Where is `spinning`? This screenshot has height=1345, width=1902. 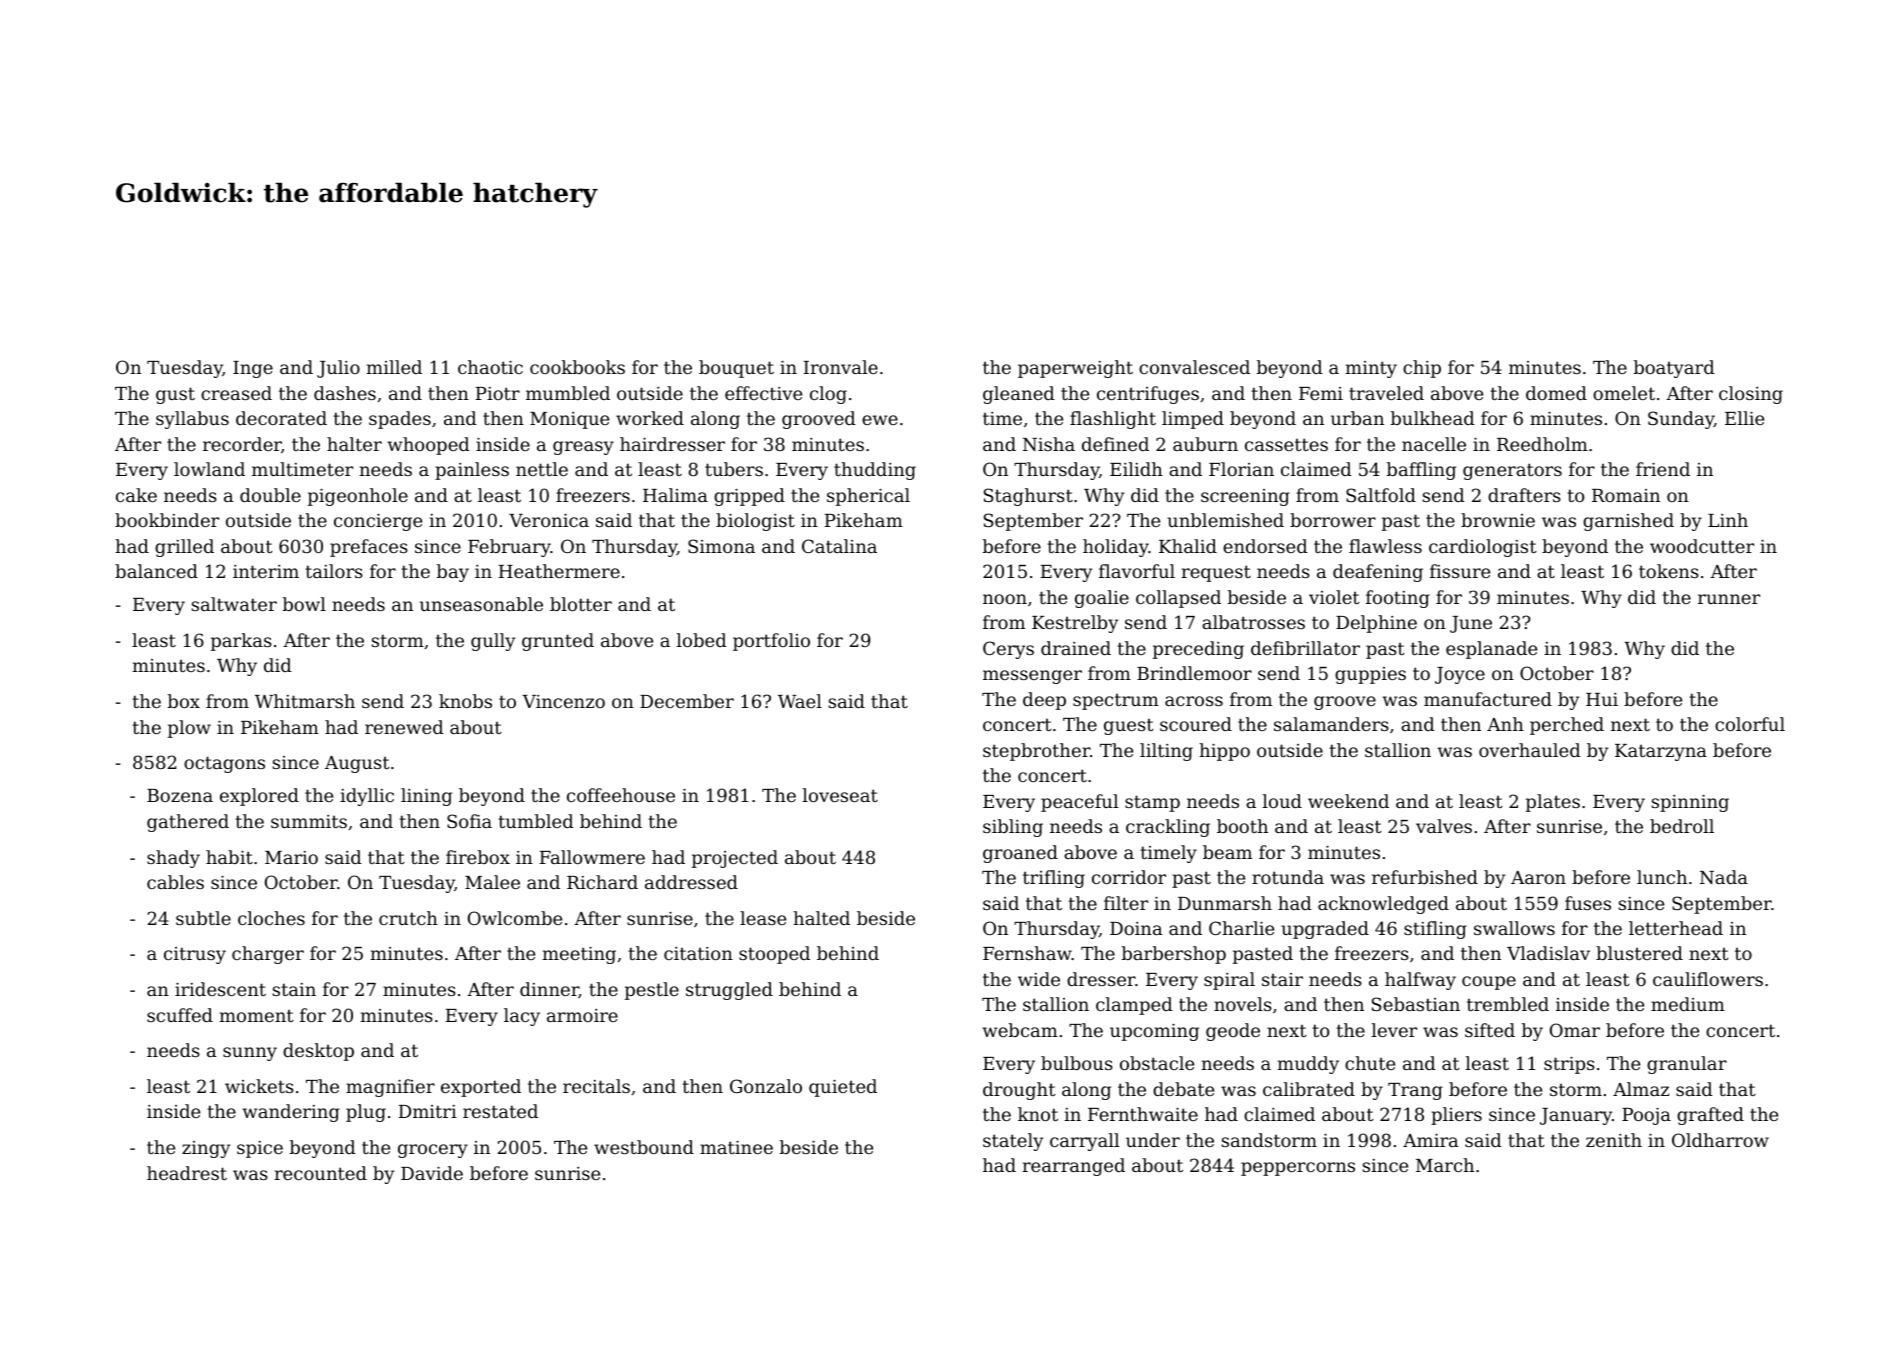
spinning is located at coordinates (1690, 803).
